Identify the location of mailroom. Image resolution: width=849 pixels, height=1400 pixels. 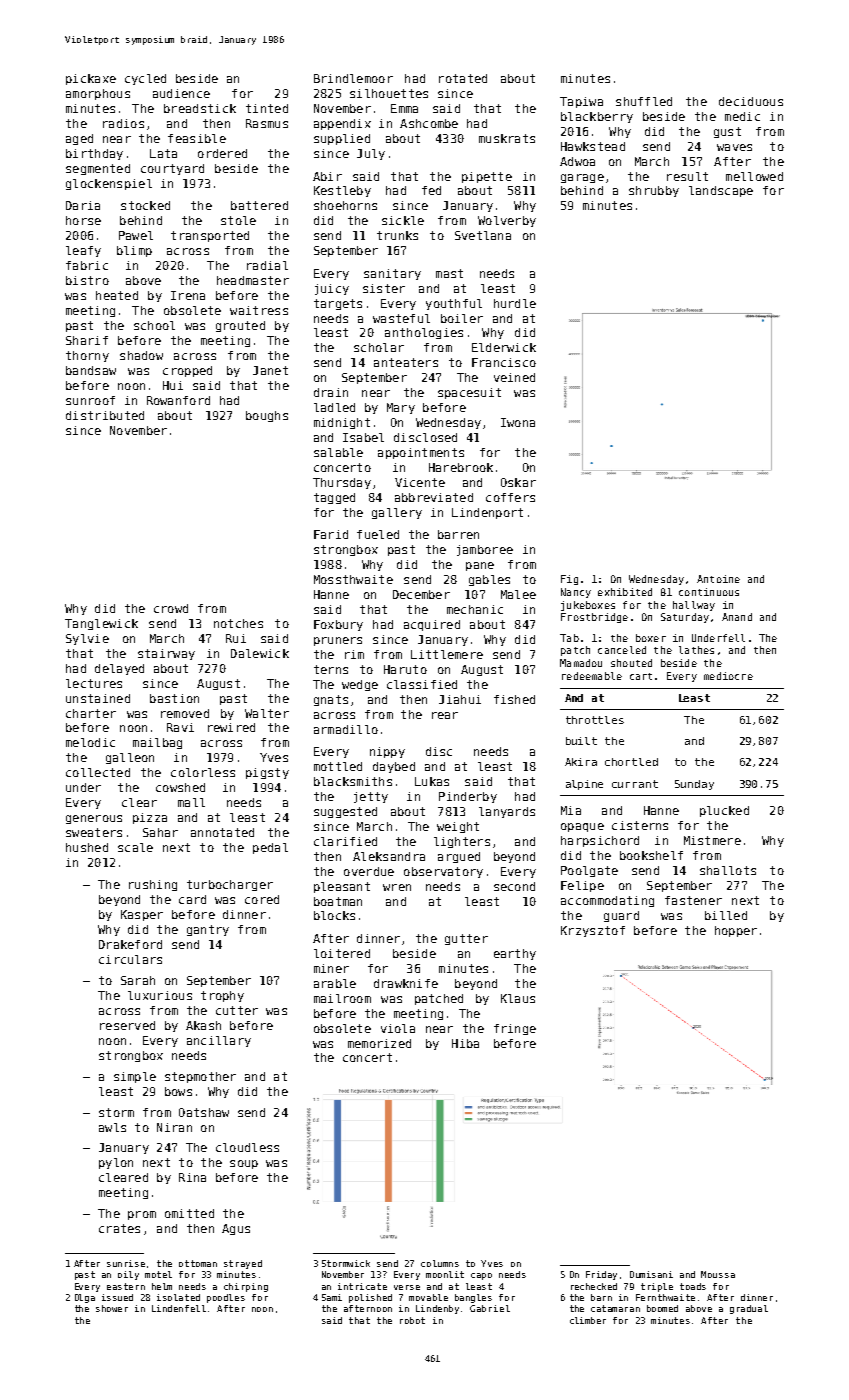
(342, 998).
